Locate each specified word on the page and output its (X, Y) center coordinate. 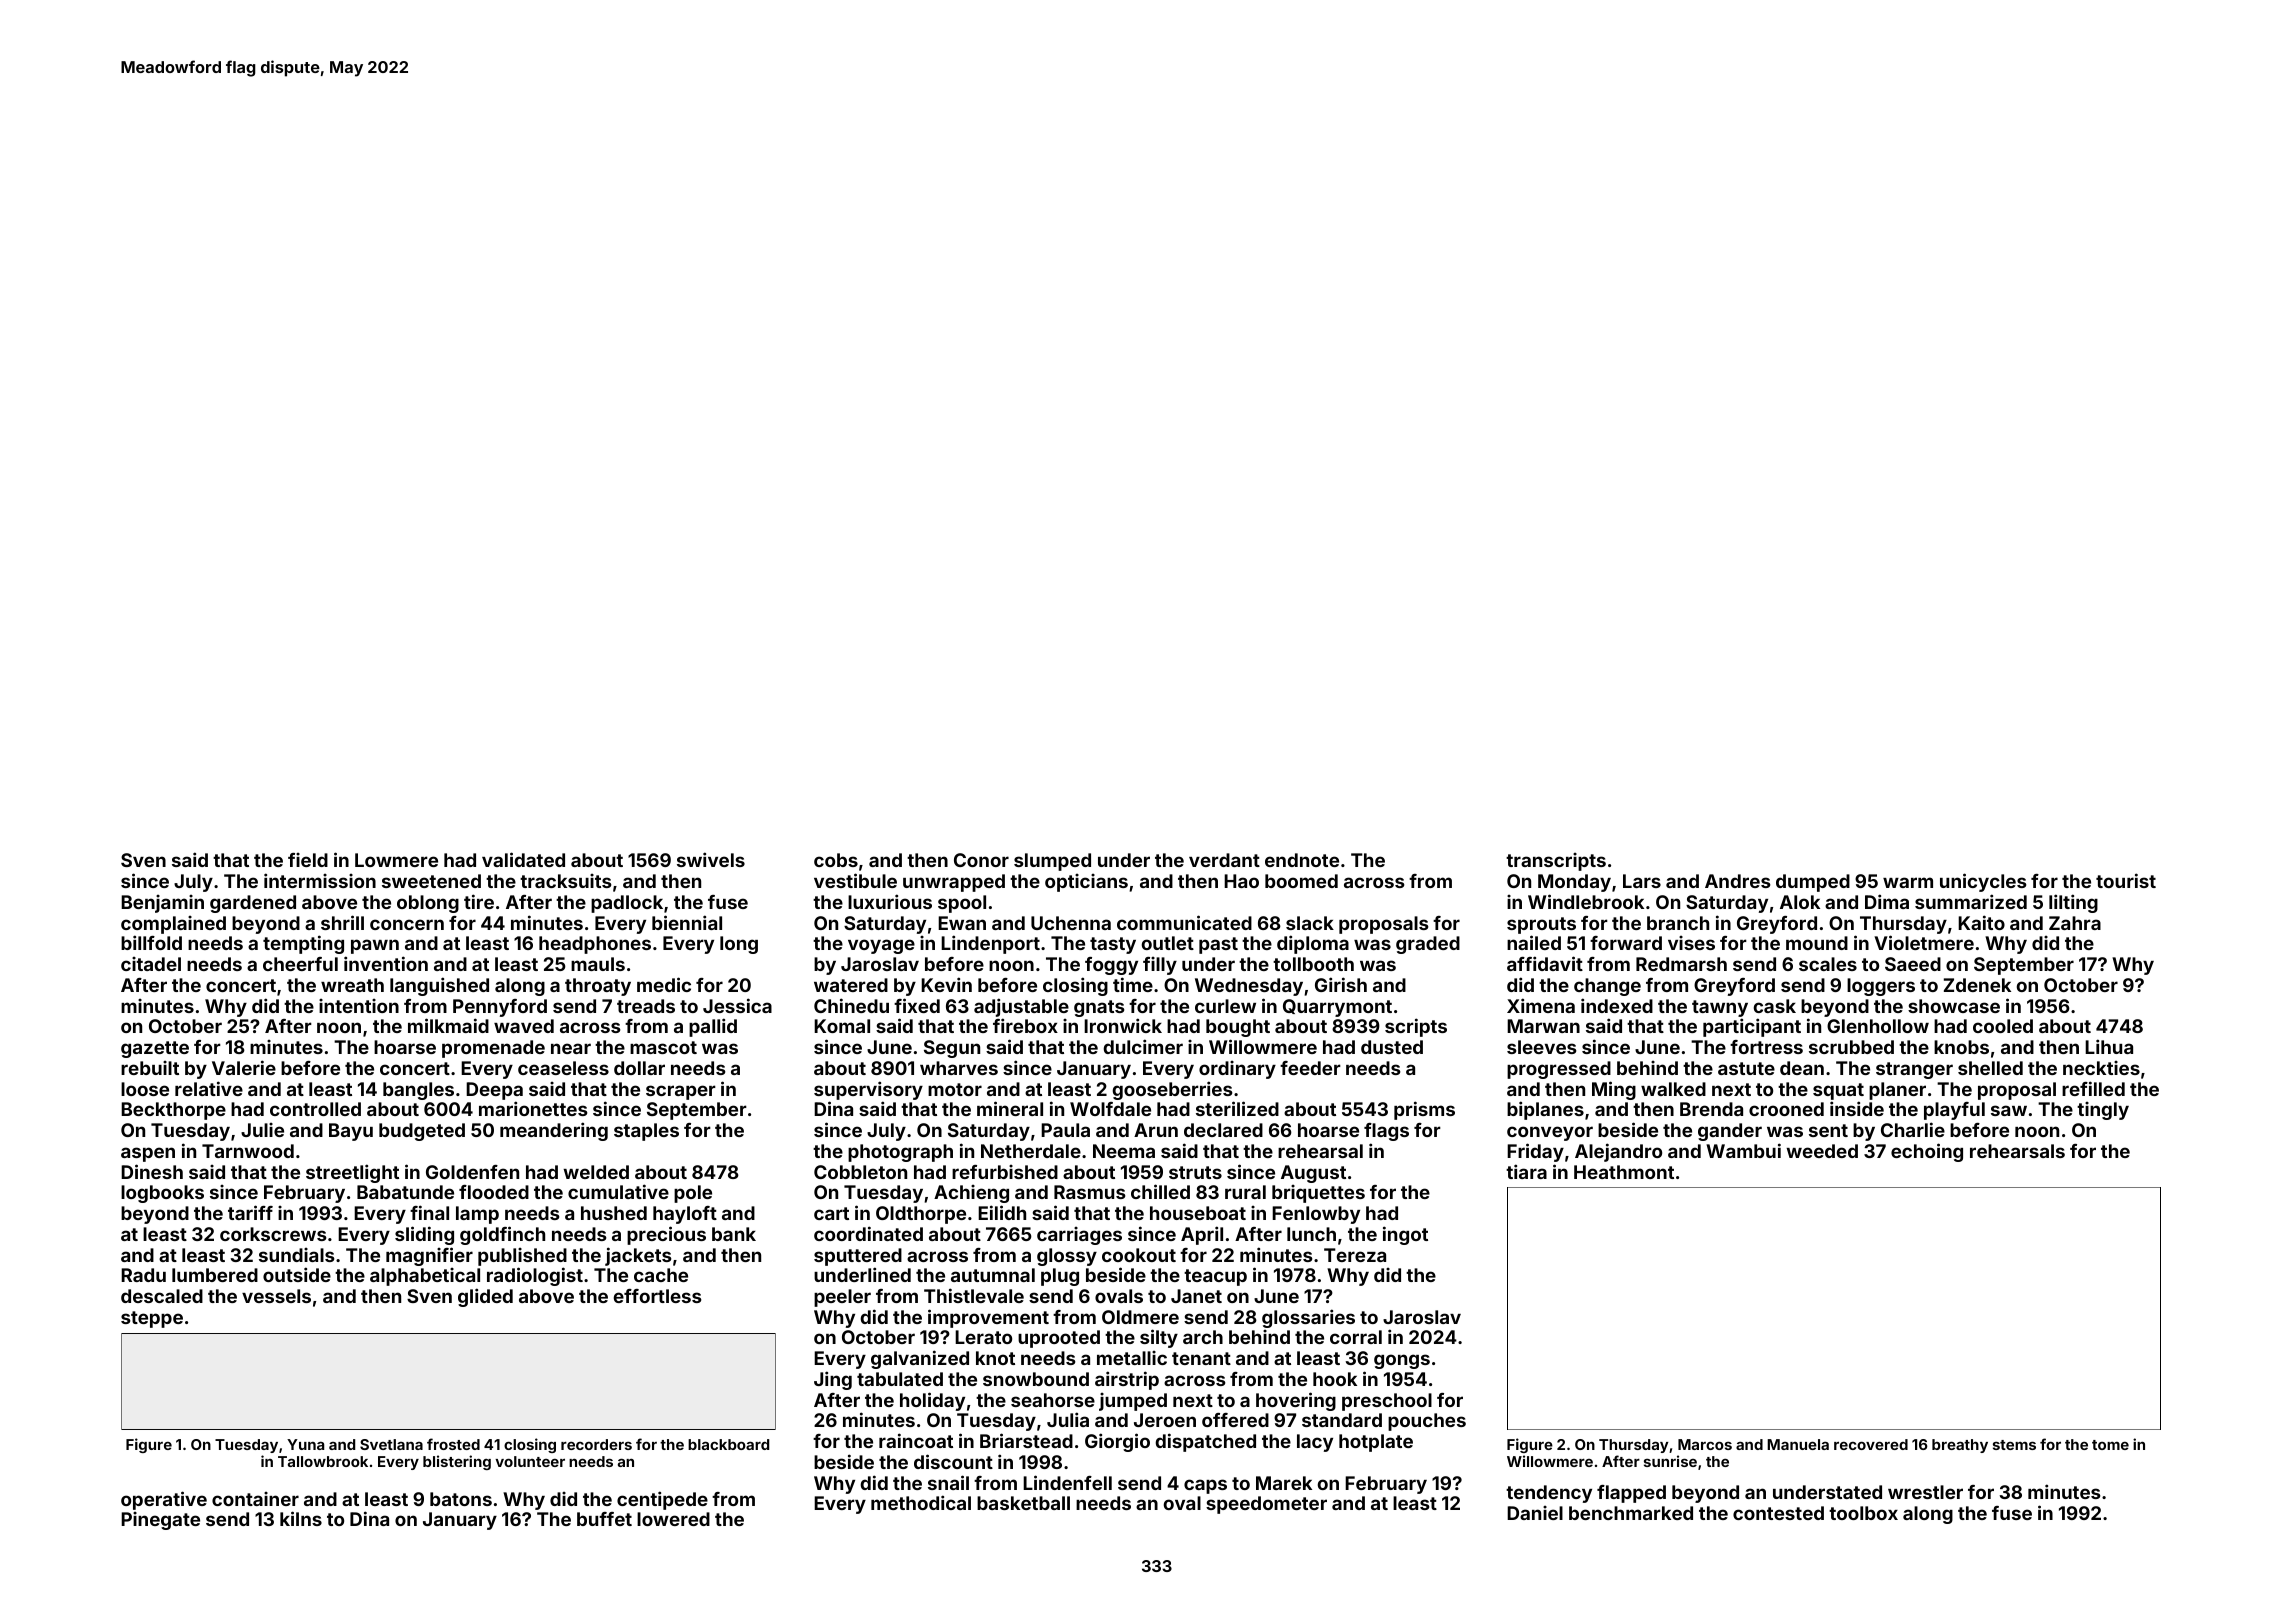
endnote (1302, 860)
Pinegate (160, 1521)
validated (523, 859)
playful (1954, 1111)
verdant (1224, 860)
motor (955, 1089)
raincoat (916, 1440)
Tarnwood (248, 1151)
